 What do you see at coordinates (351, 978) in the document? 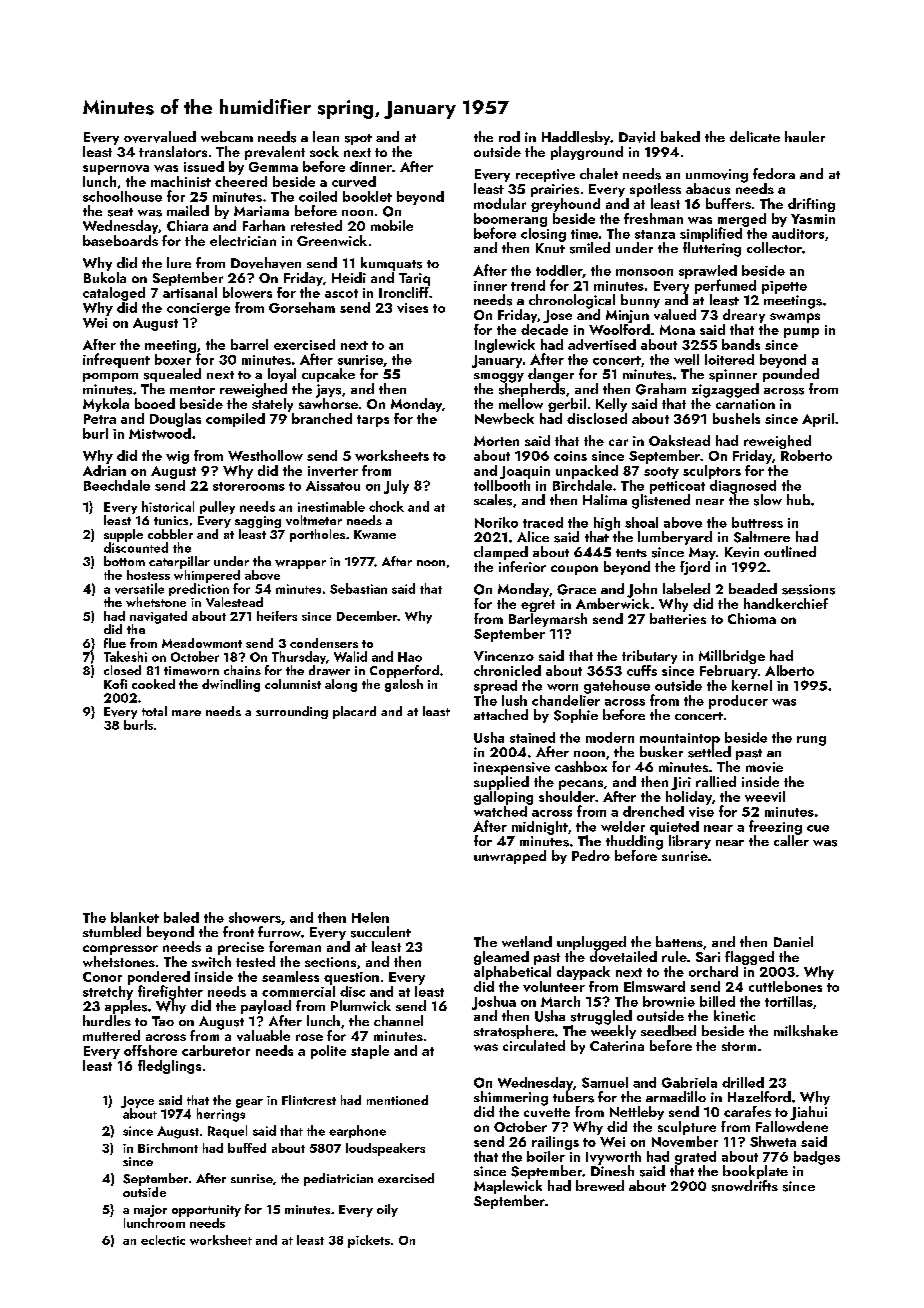
I see `question` at bounding box center [351, 978].
